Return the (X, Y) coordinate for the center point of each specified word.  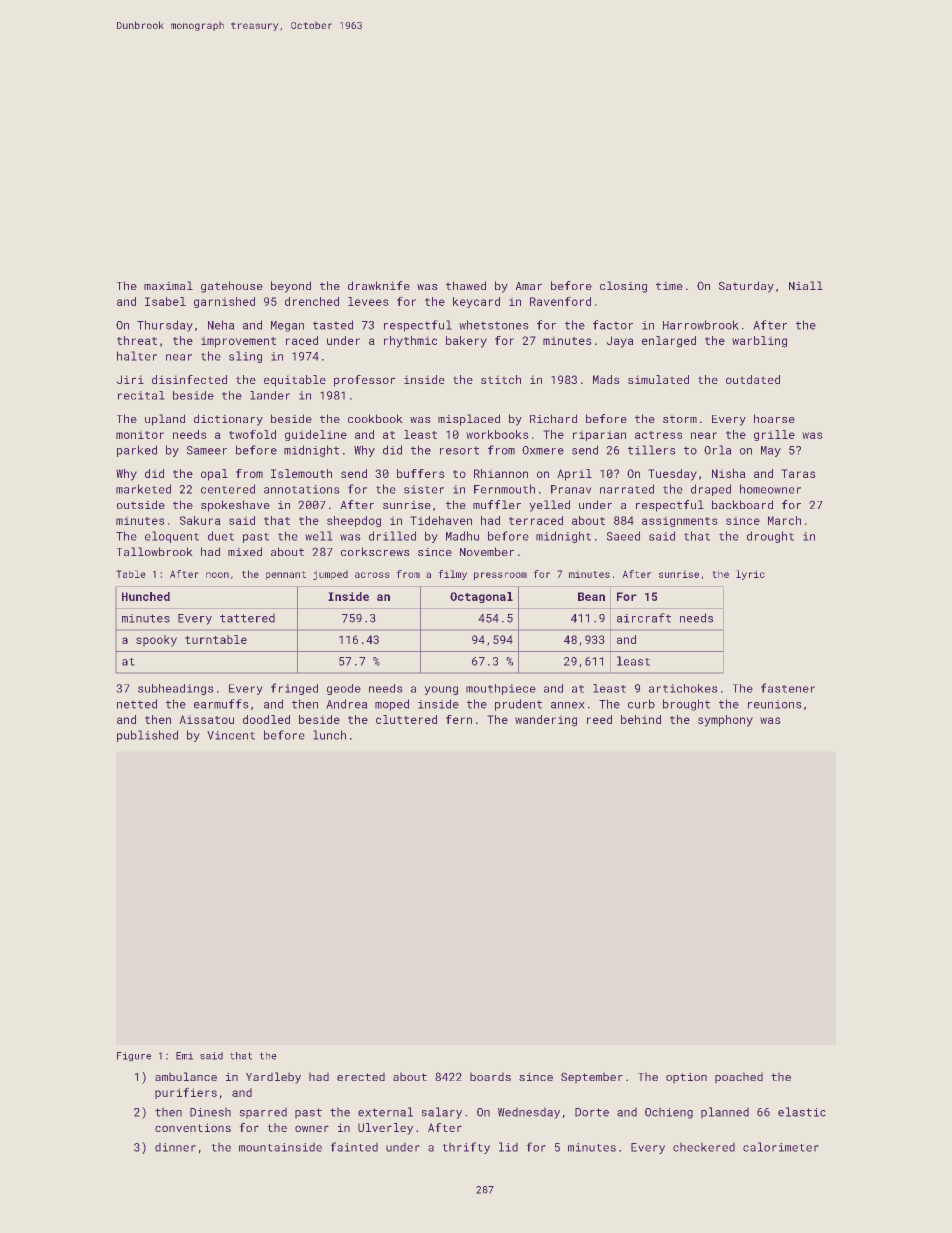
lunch (329, 735)
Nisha (729, 473)
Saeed (623, 536)
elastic (802, 1112)
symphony (725, 721)
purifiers (186, 1093)
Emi (184, 1056)
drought (770, 537)
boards (490, 1076)
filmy (452, 575)
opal (214, 475)
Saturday (746, 287)
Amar (528, 286)
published (147, 736)
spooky (156, 641)
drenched (312, 301)
